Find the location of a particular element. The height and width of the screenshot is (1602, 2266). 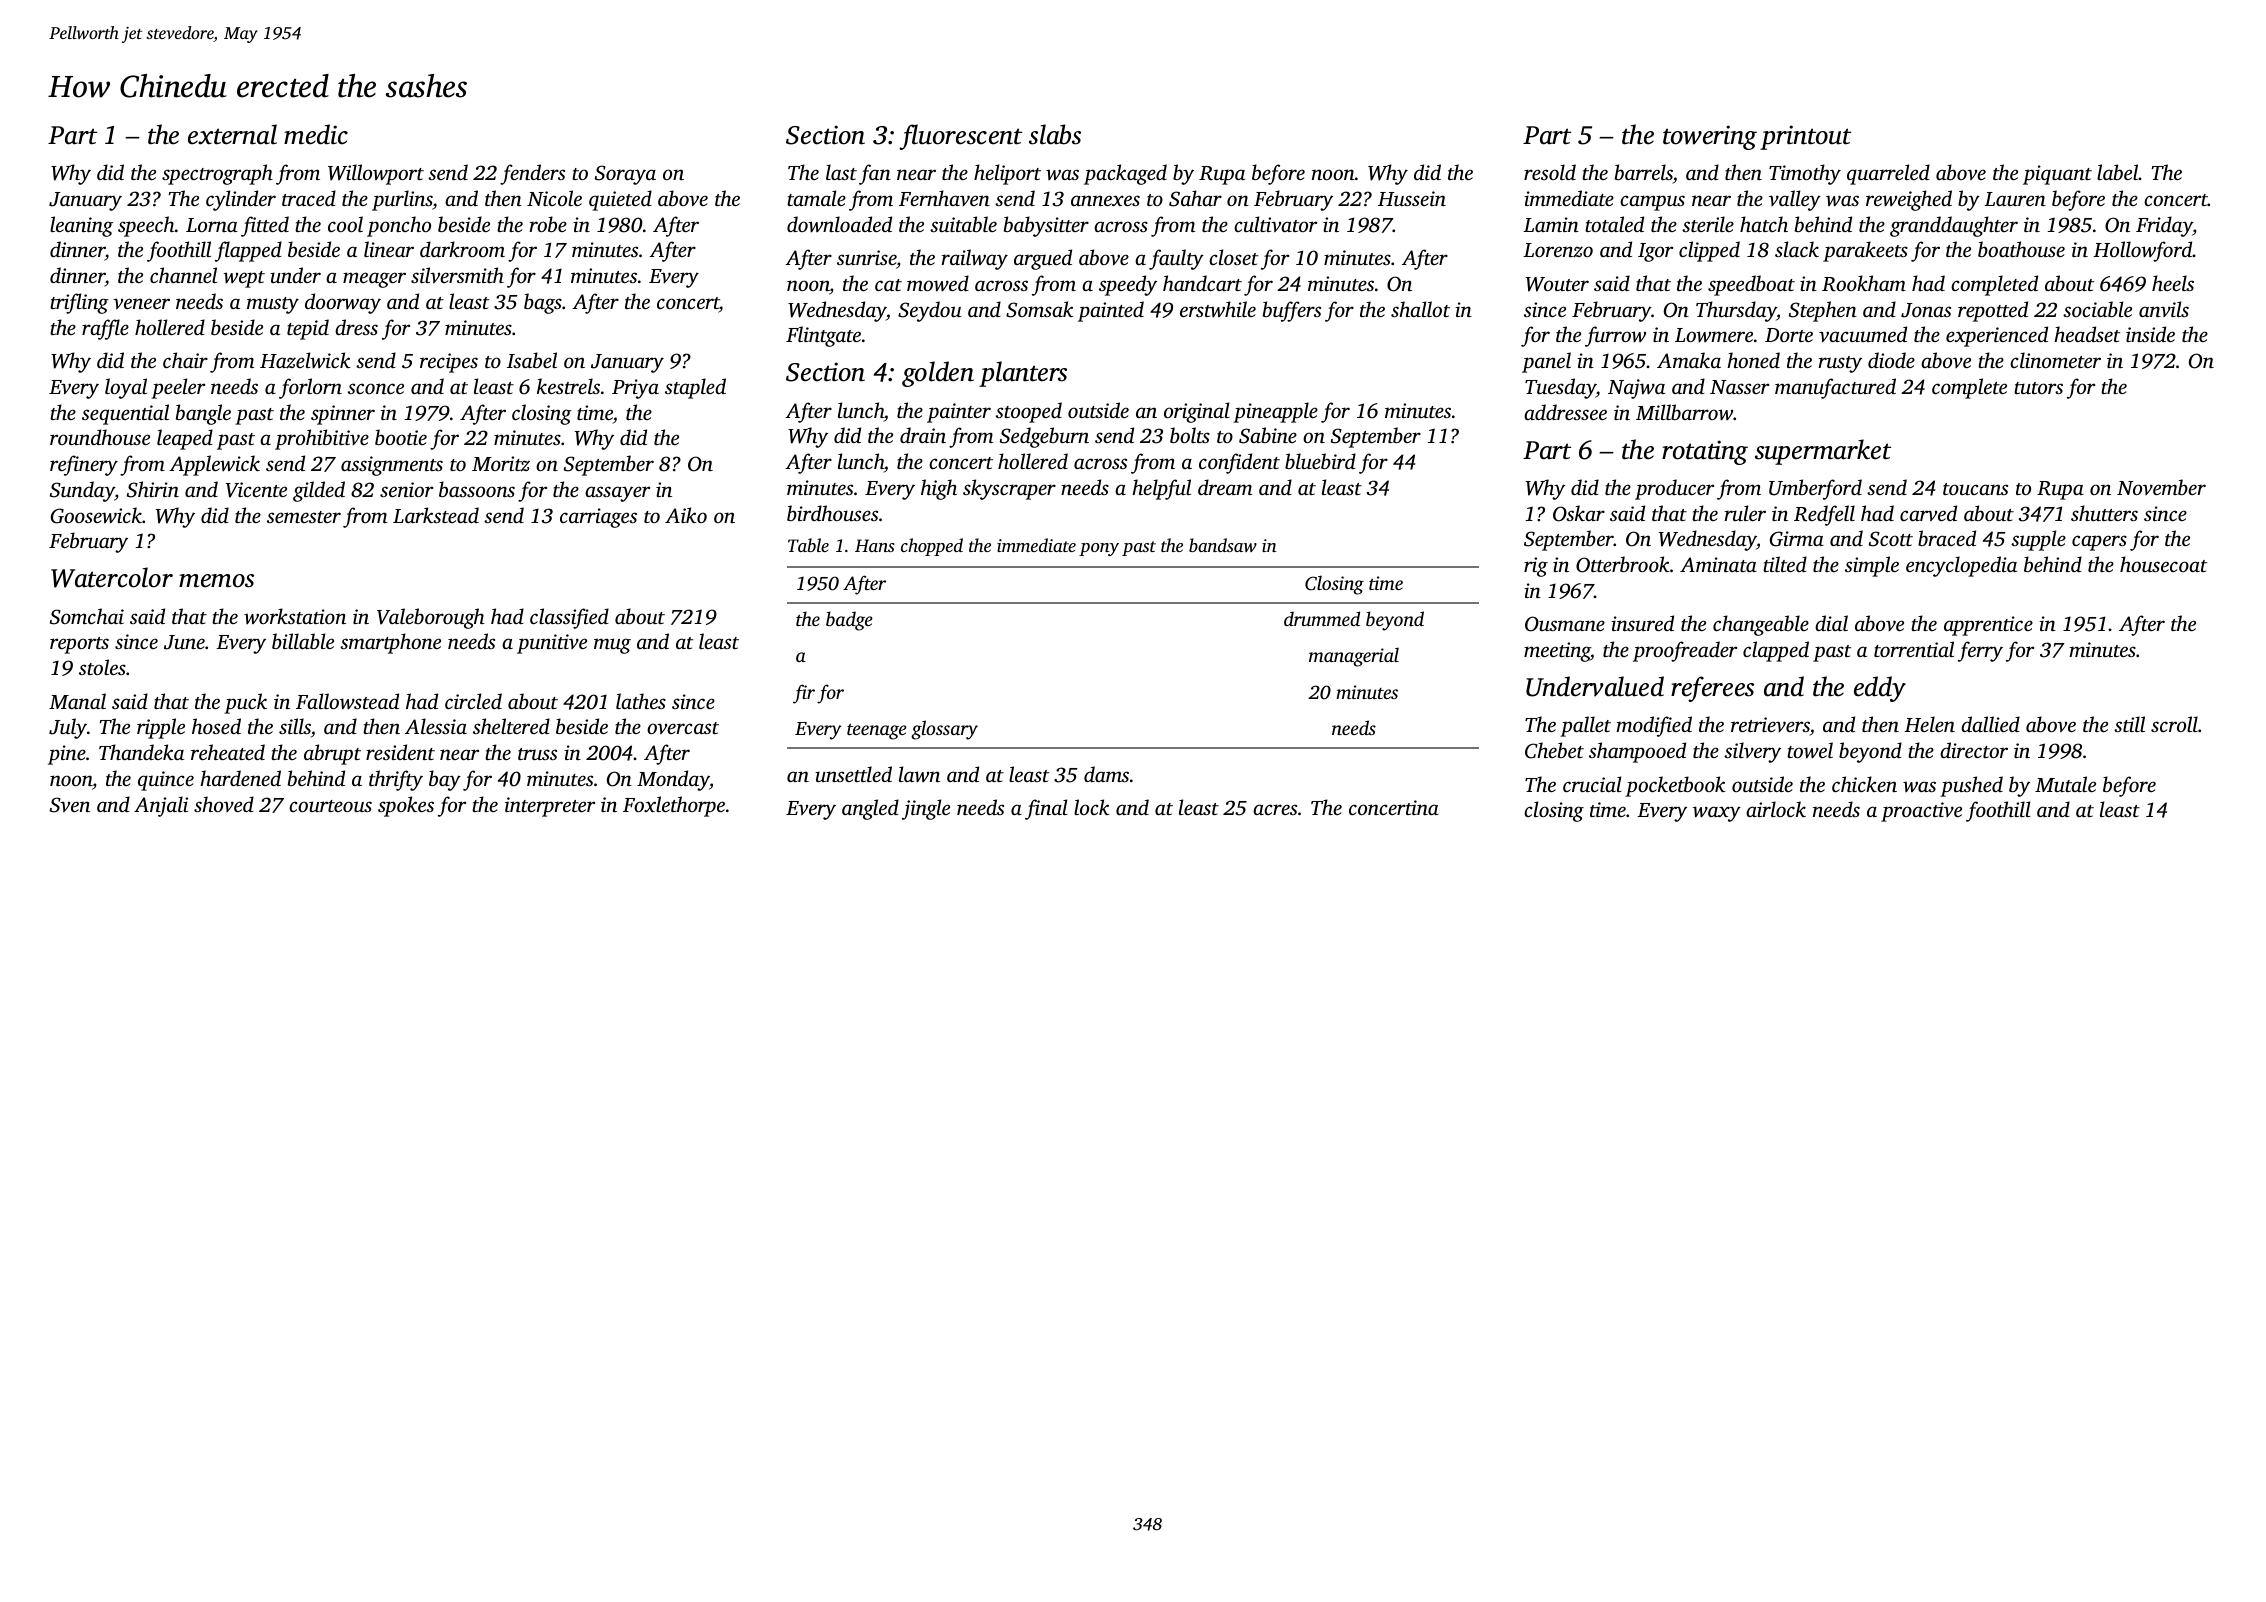

bandsaw is located at coordinates (1223, 545).
